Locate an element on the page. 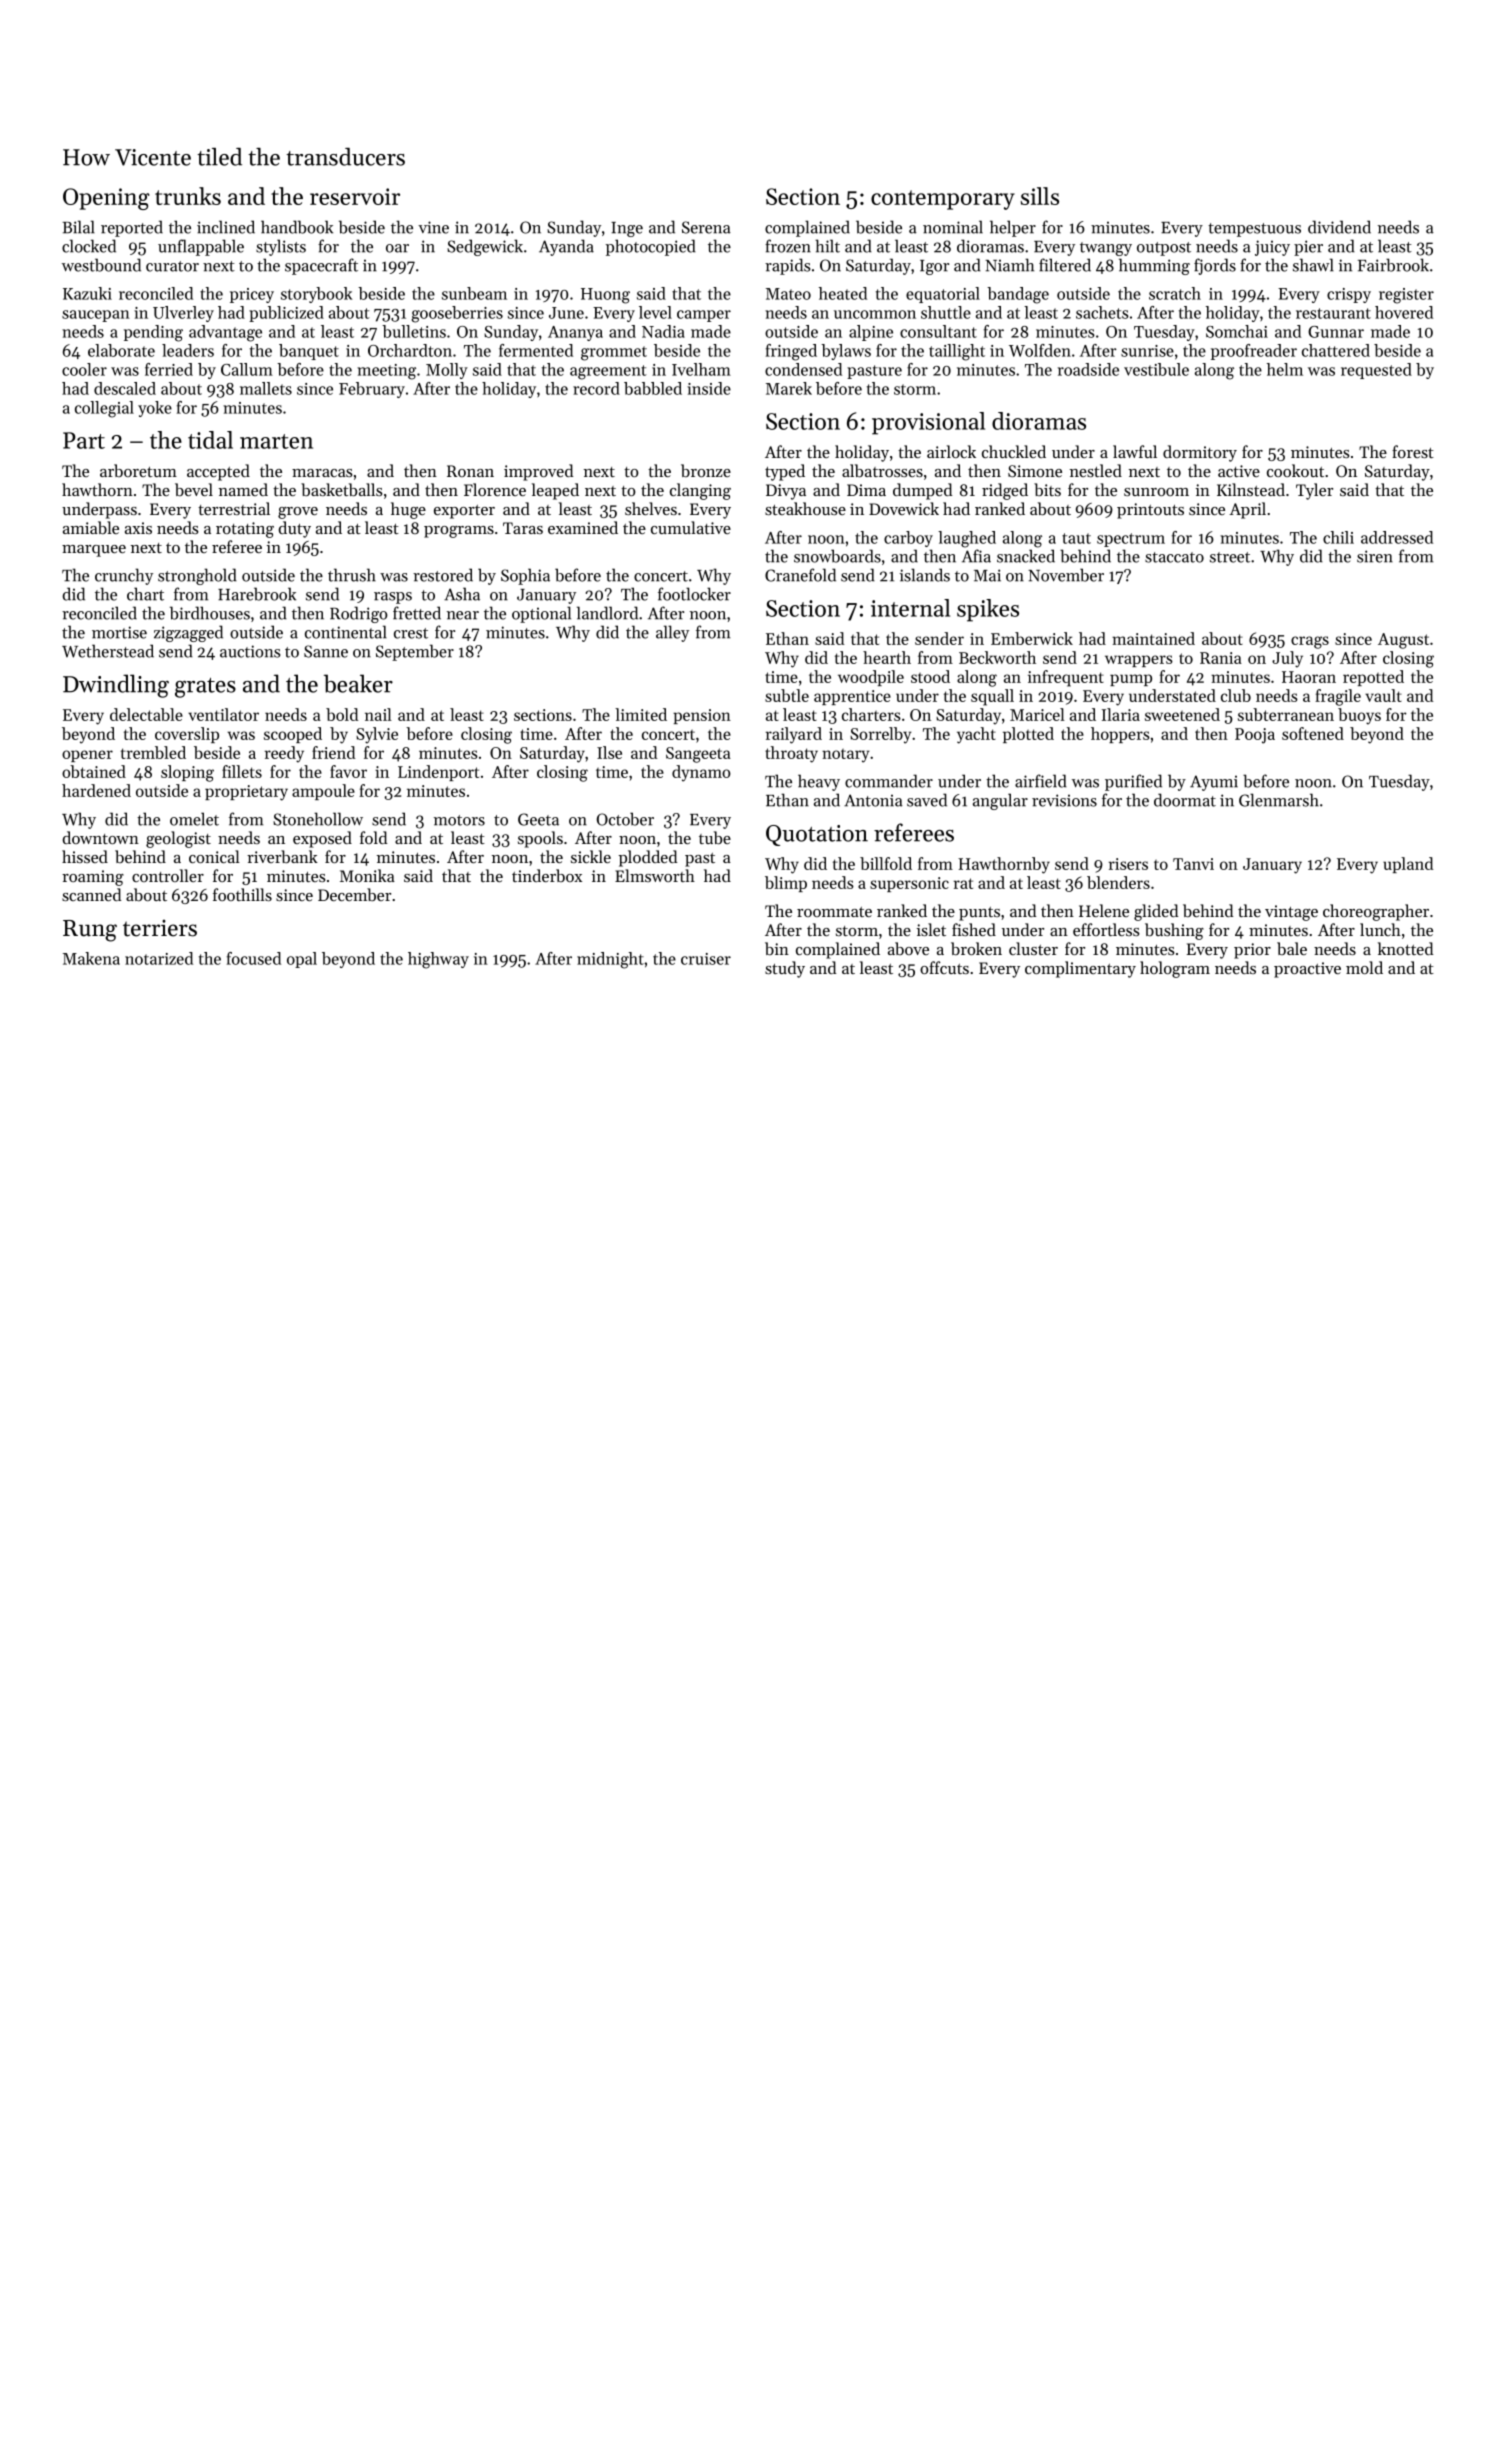 Image resolution: width=1496 pixels, height=2464 pixels. sills is located at coordinates (1040, 196).
